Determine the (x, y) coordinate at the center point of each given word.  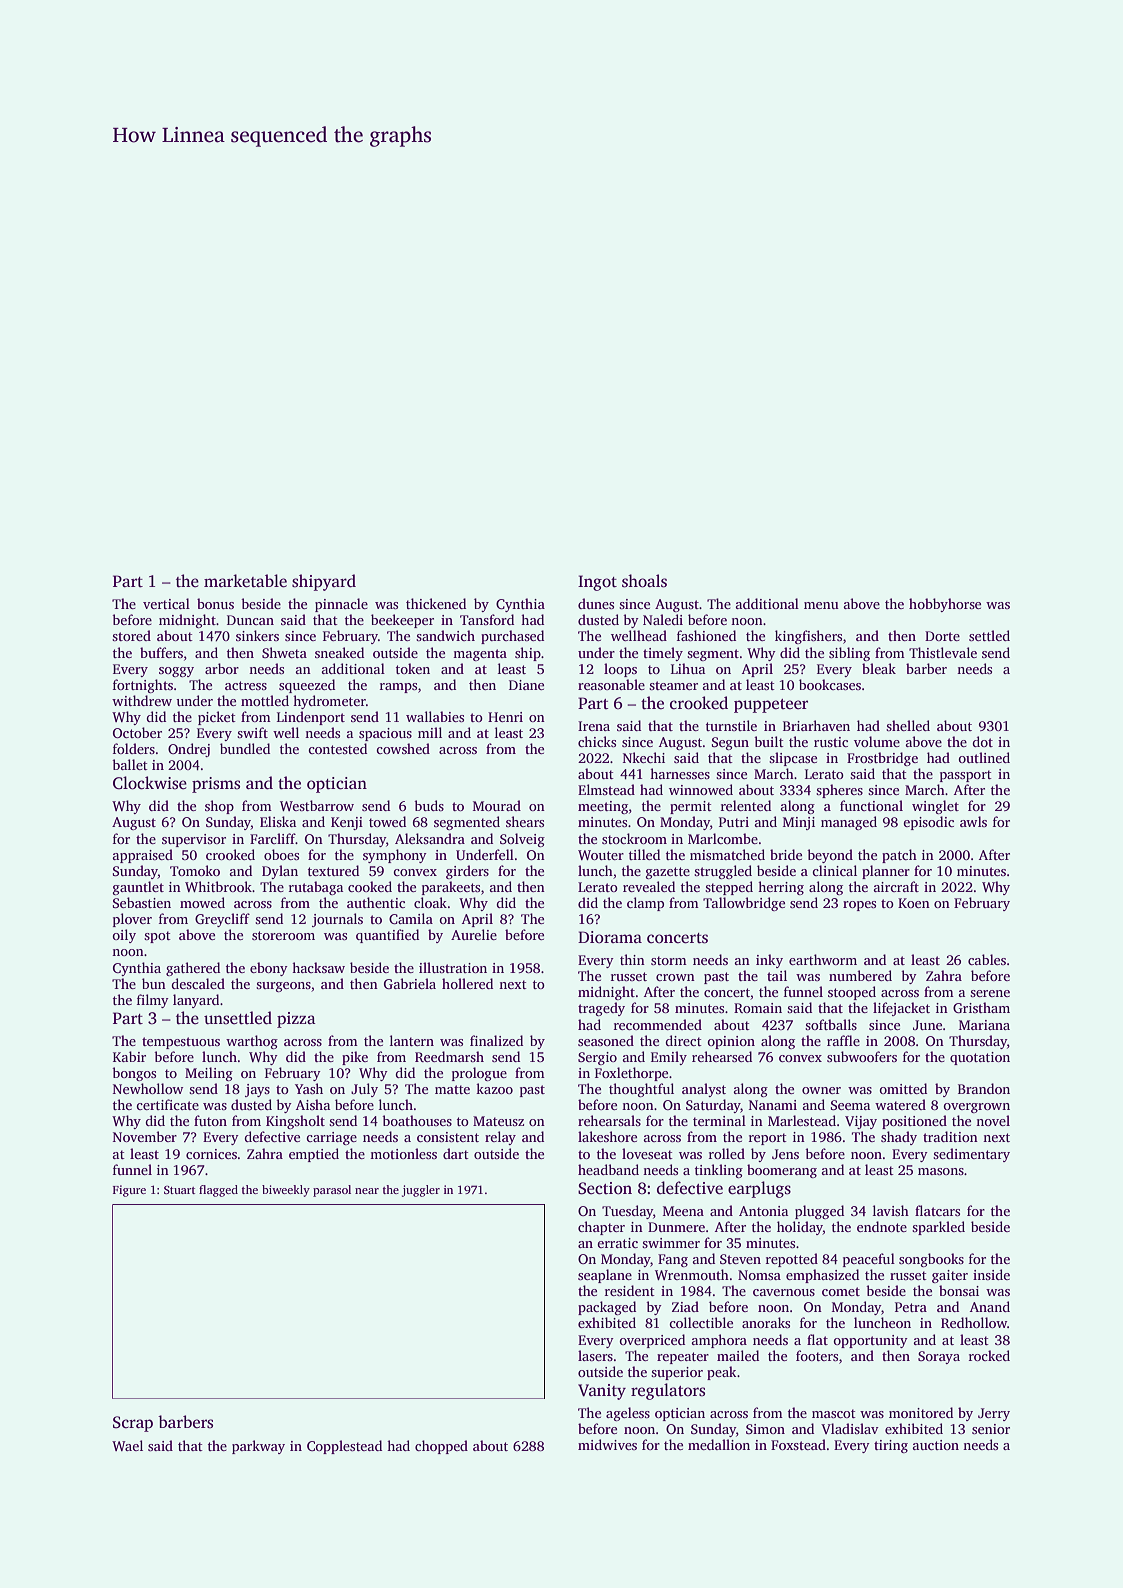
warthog (252, 1042)
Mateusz (498, 1121)
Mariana (984, 1025)
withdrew (142, 700)
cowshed (403, 748)
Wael (127, 1445)
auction (935, 1445)
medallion (719, 1444)
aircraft (896, 886)
